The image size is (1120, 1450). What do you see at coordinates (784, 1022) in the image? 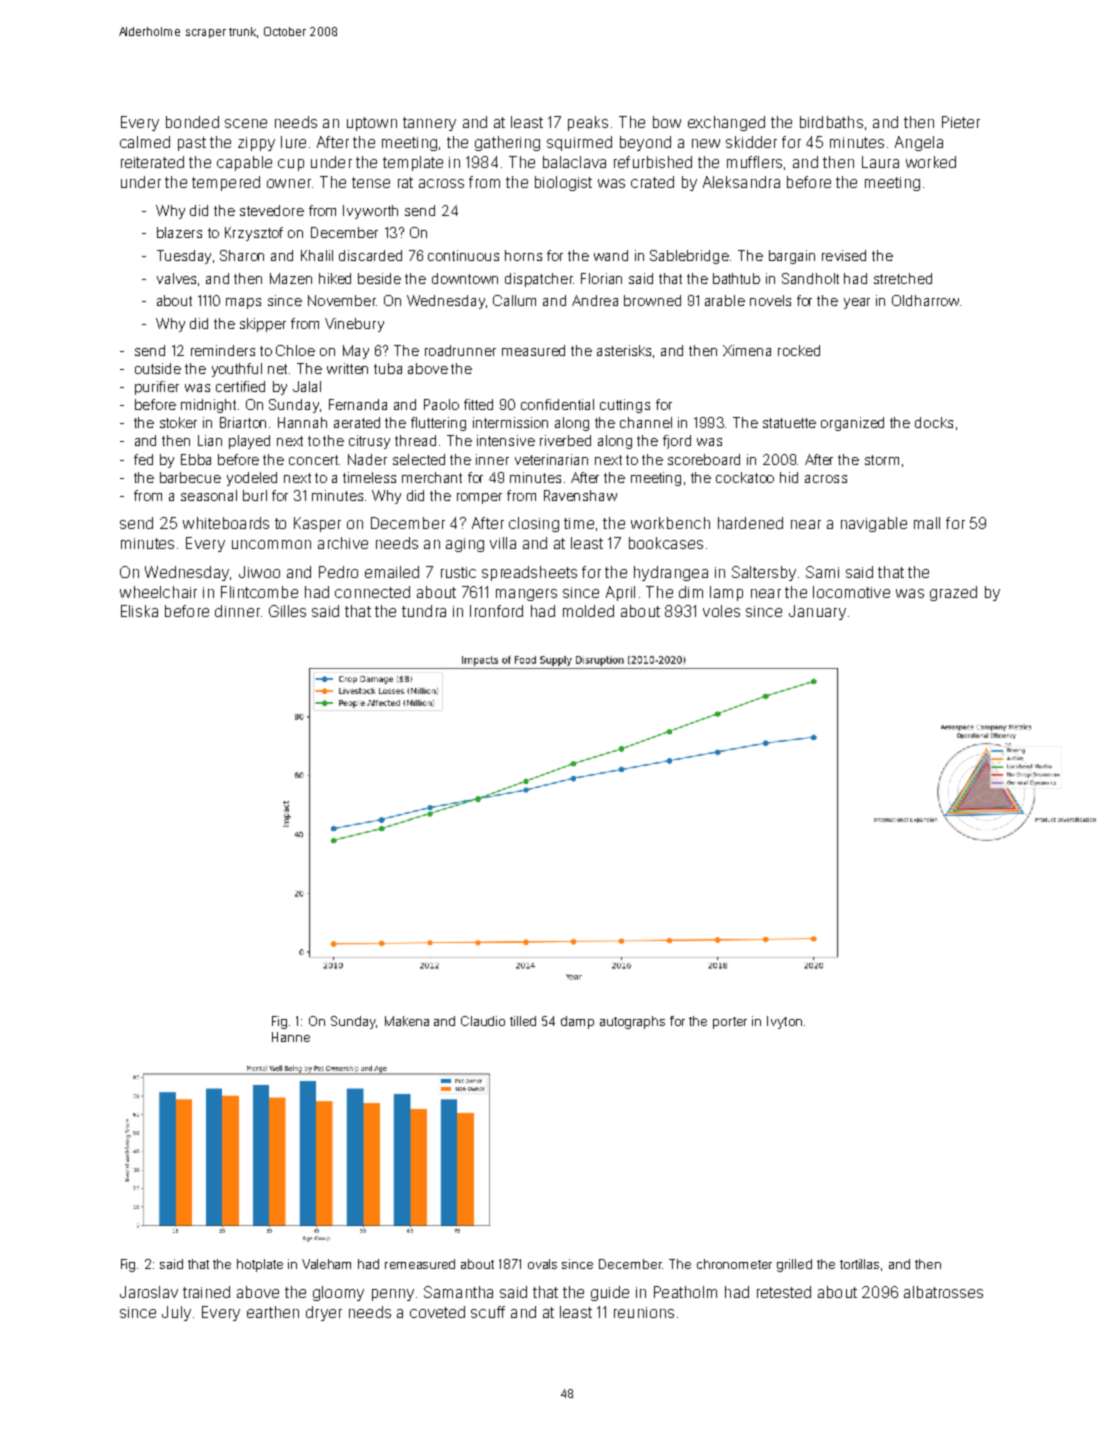
I see `Ivyton` at bounding box center [784, 1022].
